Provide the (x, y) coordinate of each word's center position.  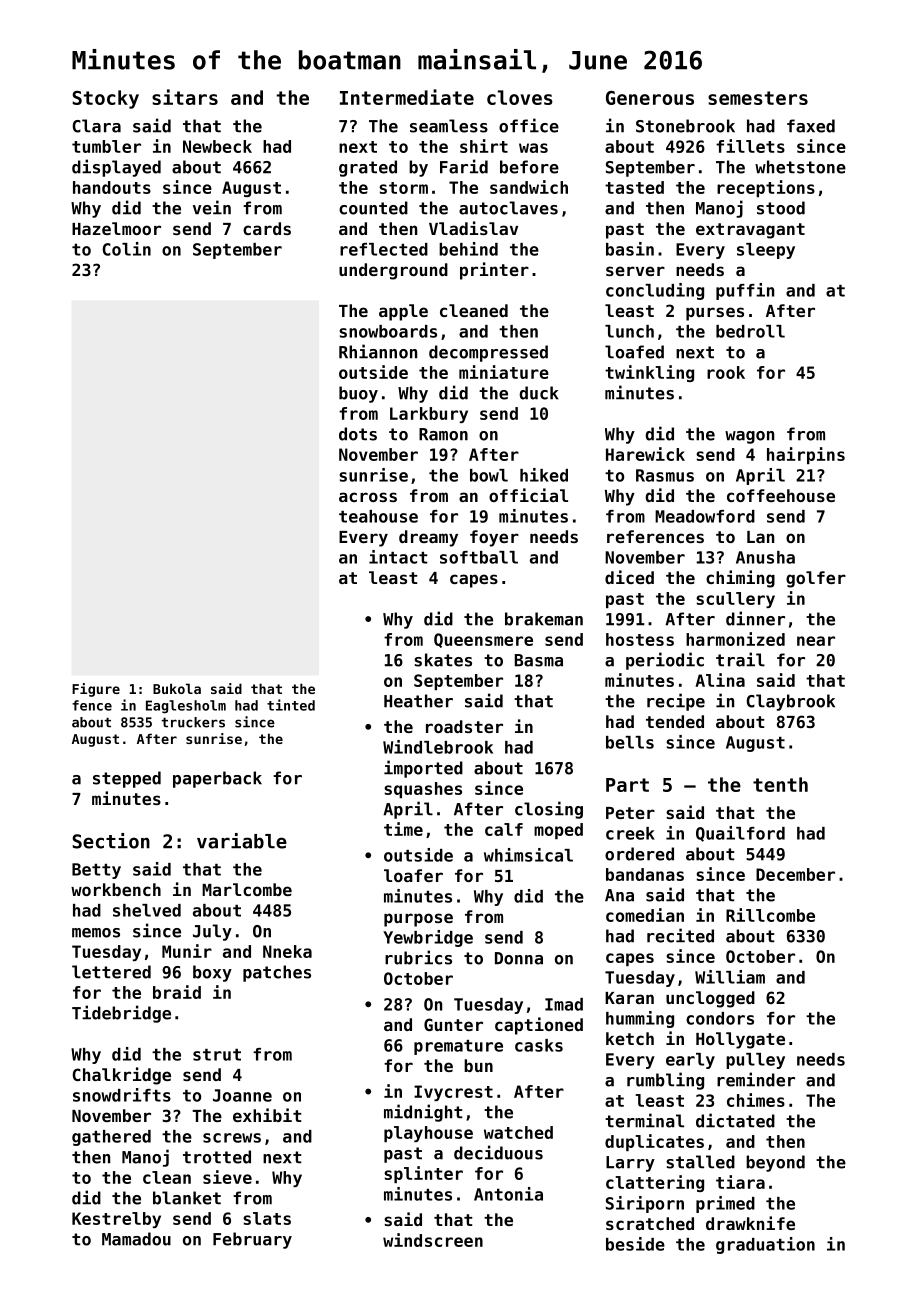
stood (781, 208)
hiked (544, 475)
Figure (96, 690)
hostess (640, 639)
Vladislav (473, 228)
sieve (227, 1177)
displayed (116, 168)
